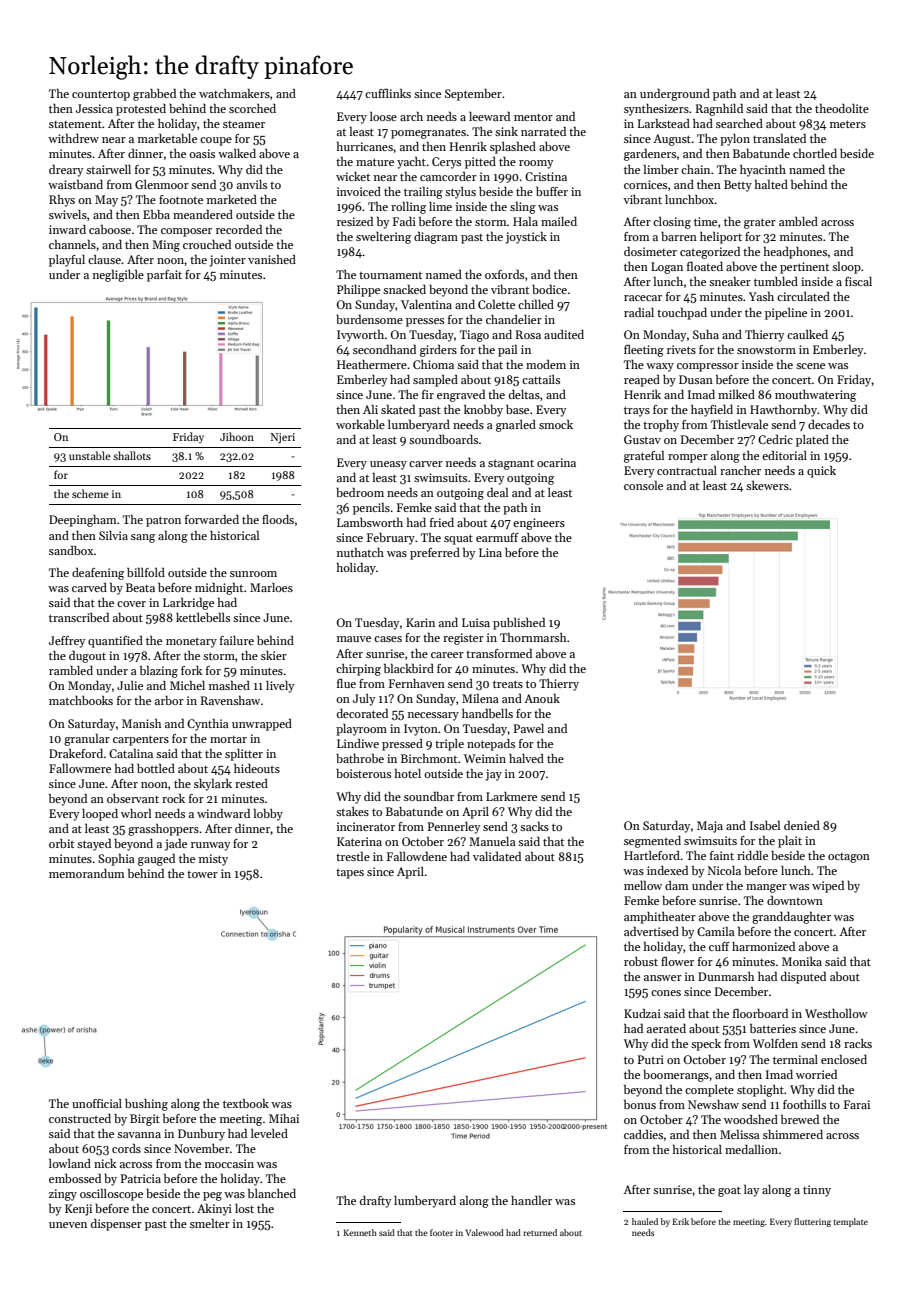 This screenshot has height=1308, width=924. Describe the element at coordinates (767, 485) in the screenshot. I see `skewers` at that location.
